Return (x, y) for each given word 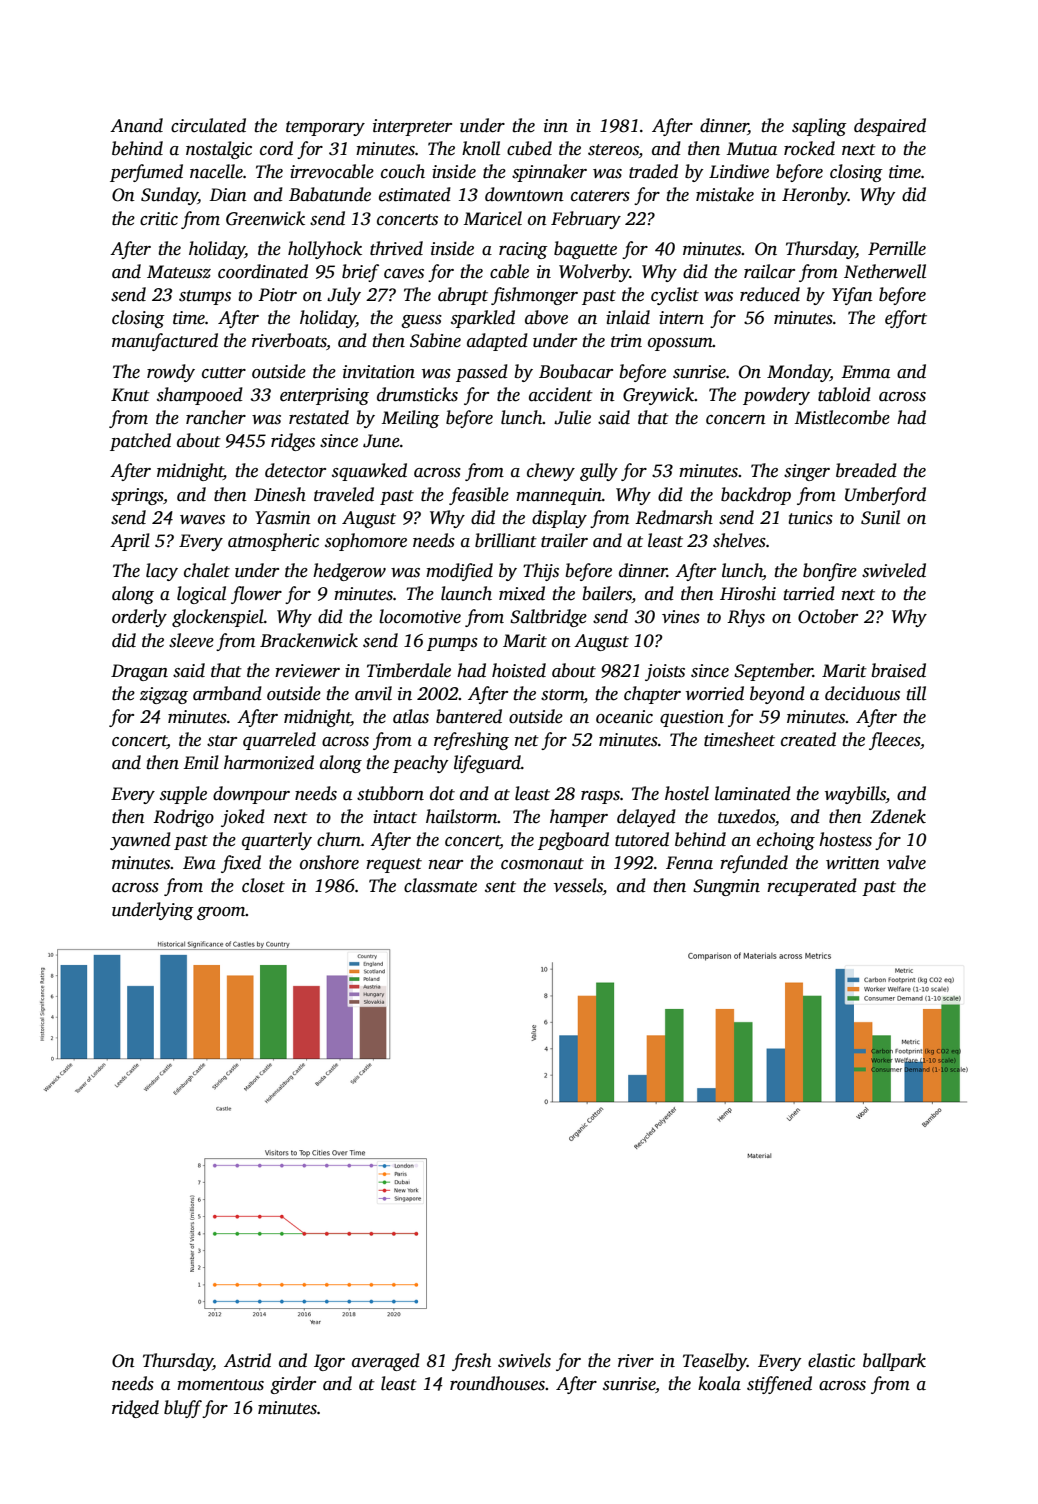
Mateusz (179, 272)
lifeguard (487, 764)
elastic (831, 1360)
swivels (524, 1360)
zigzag (164, 695)
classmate (440, 885)
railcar (769, 271)
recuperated (812, 887)
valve (906, 862)
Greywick (659, 396)
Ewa (199, 863)
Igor (329, 1362)
